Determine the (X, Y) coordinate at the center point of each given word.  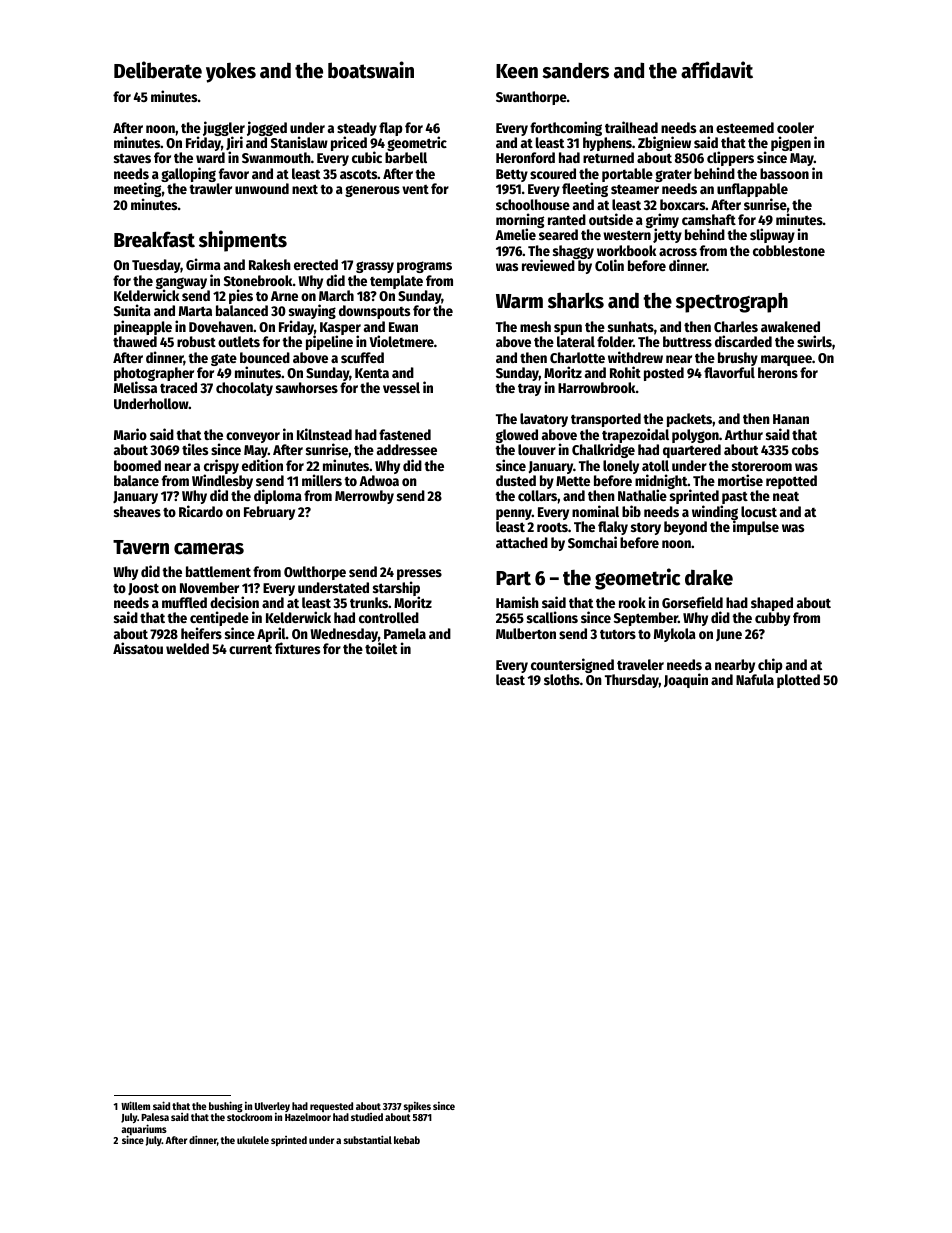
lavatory (544, 420)
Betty (512, 175)
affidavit (717, 70)
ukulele (253, 1140)
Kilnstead (324, 434)
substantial (368, 1139)
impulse (756, 528)
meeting (137, 190)
